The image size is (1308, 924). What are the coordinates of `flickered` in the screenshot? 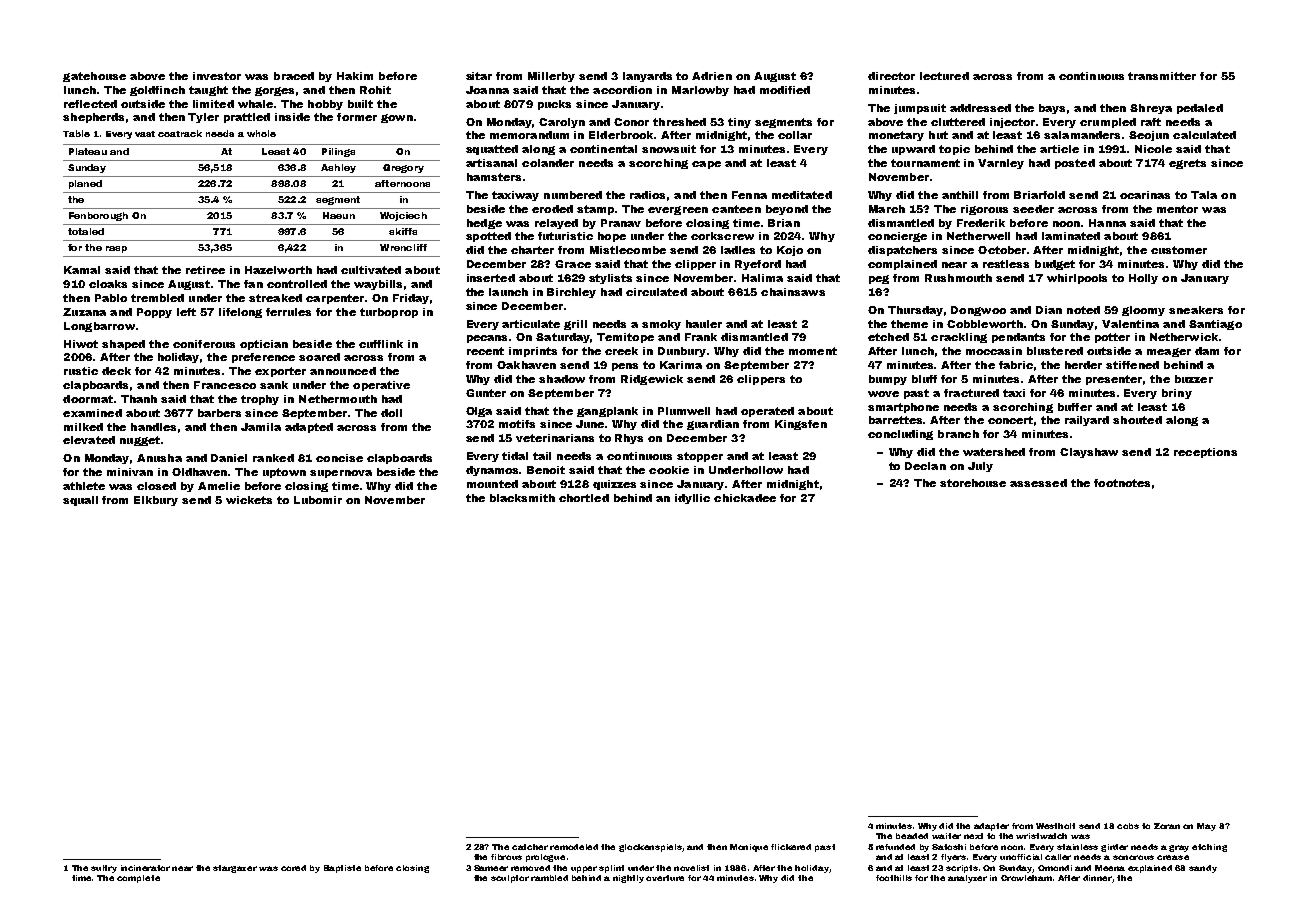 It's located at (791, 847).
